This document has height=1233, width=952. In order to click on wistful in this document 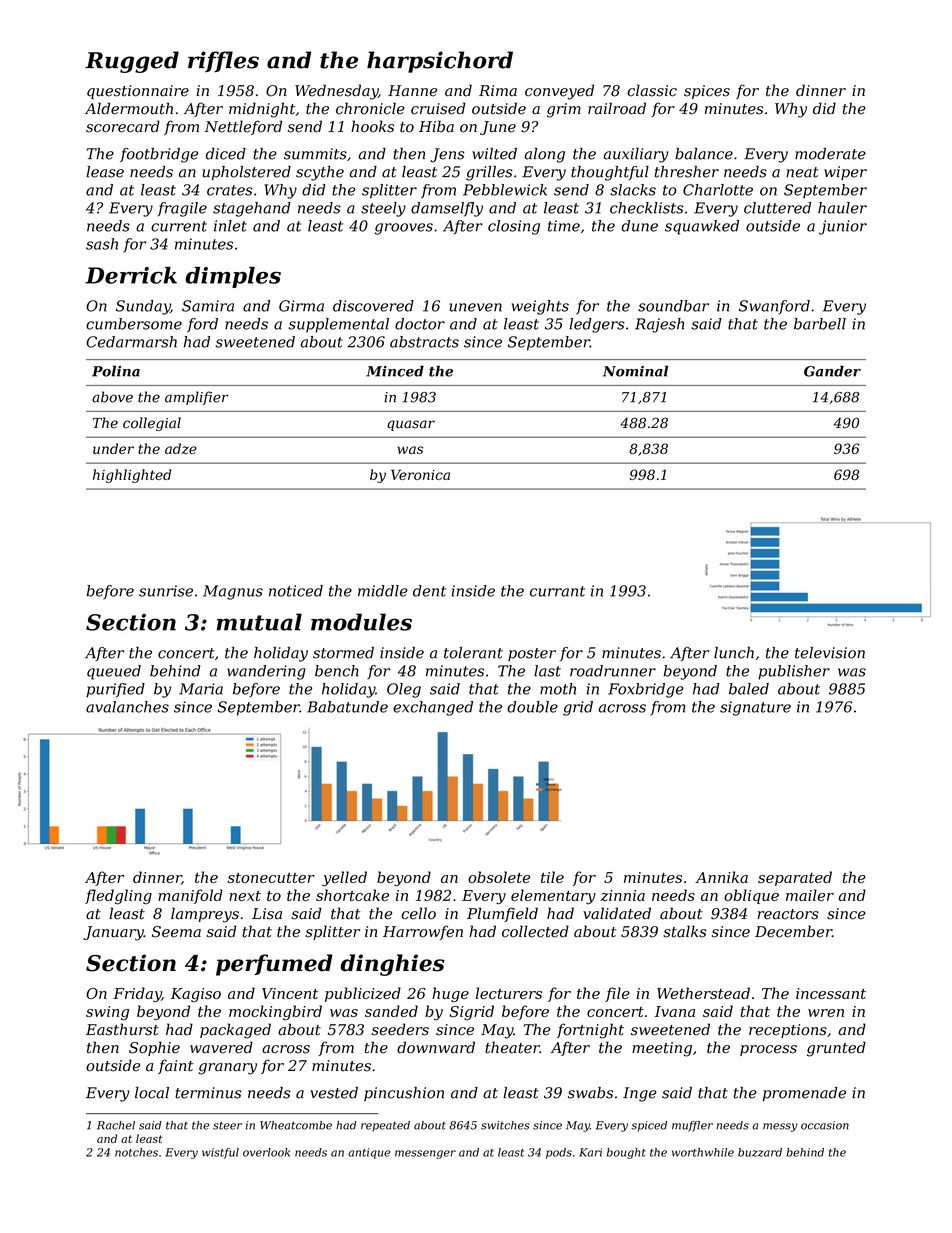, I will do `click(220, 1153)`.
